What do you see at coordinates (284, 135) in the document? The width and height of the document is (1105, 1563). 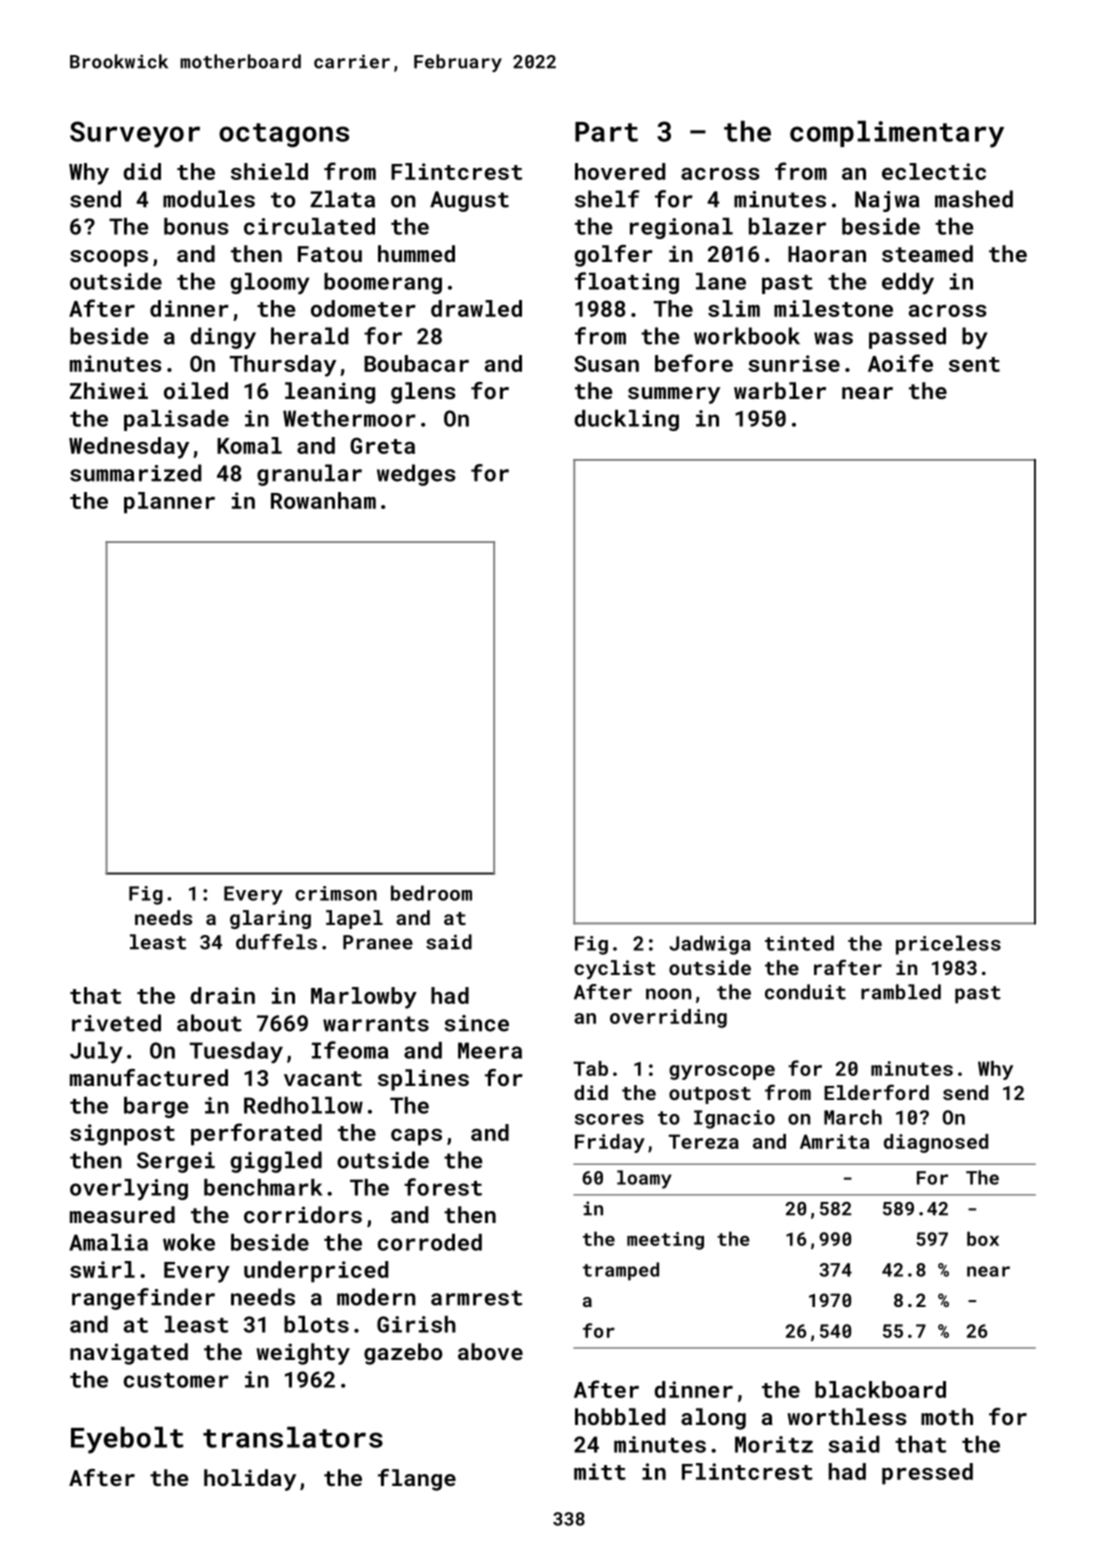 I see `octagons` at bounding box center [284, 135].
